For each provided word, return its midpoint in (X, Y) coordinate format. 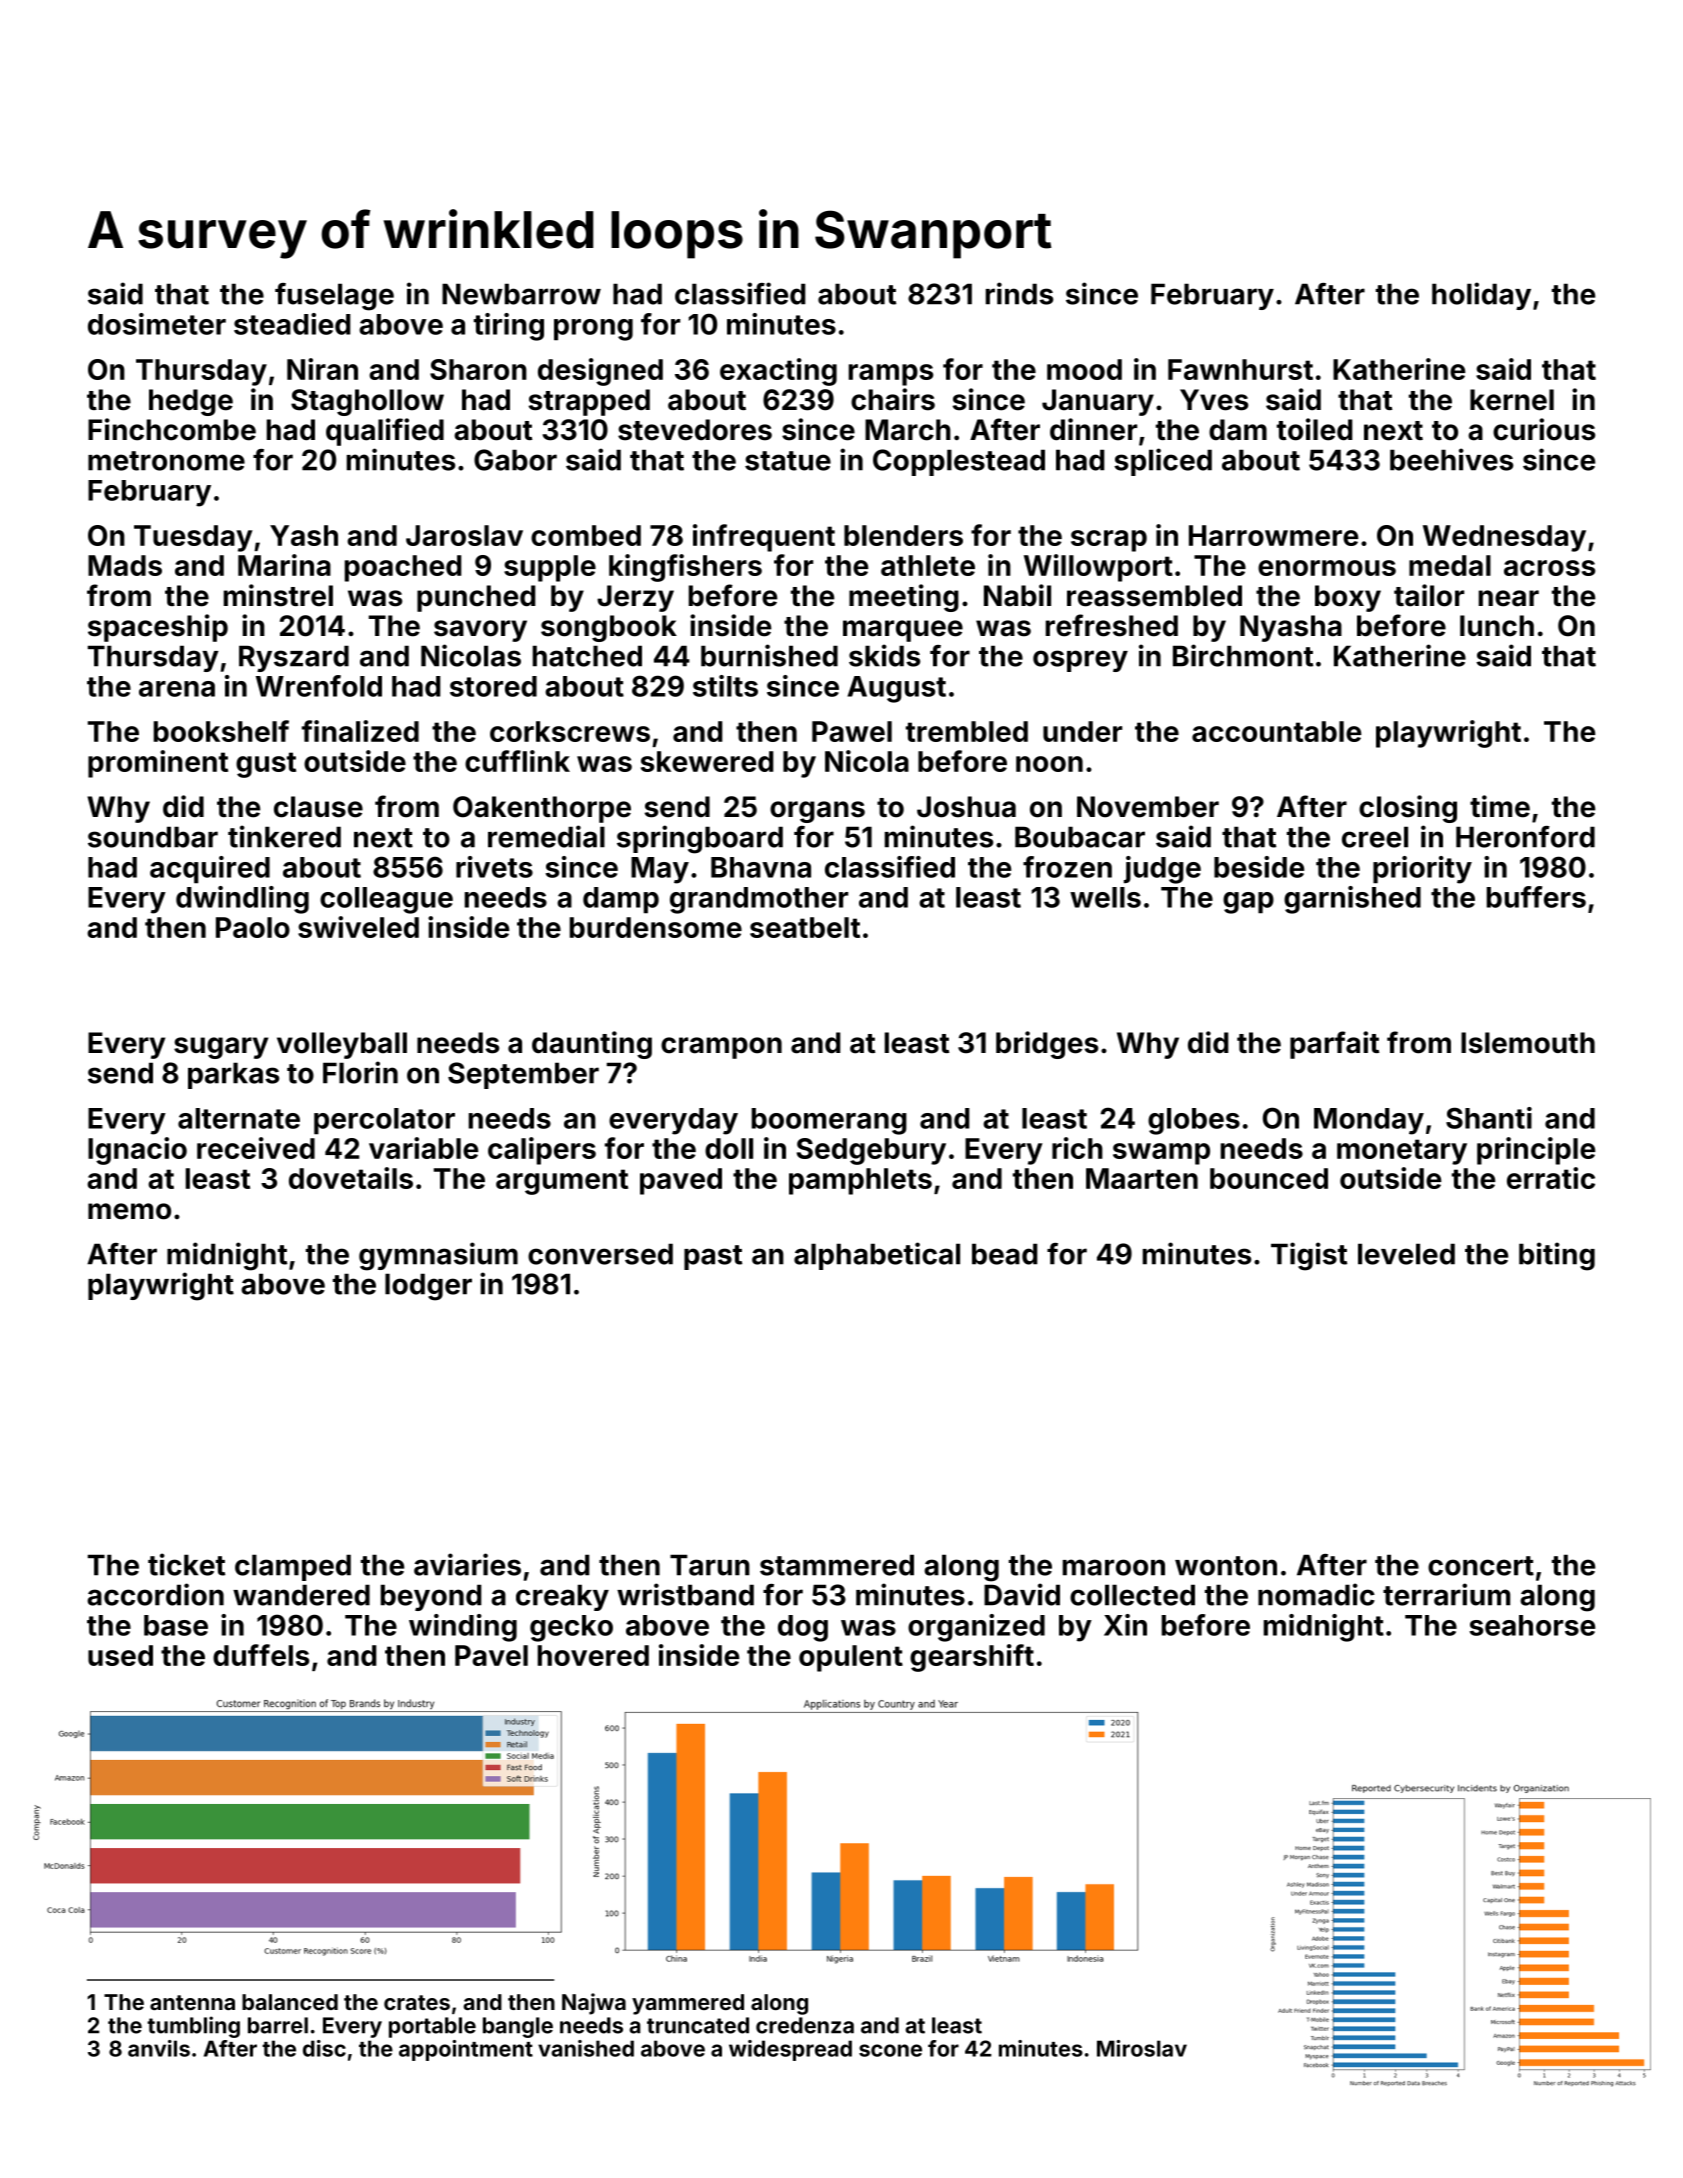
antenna (192, 2002)
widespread (790, 2050)
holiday (1481, 296)
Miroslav (1142, 2048)
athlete (928, 565)
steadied (292, 324)
